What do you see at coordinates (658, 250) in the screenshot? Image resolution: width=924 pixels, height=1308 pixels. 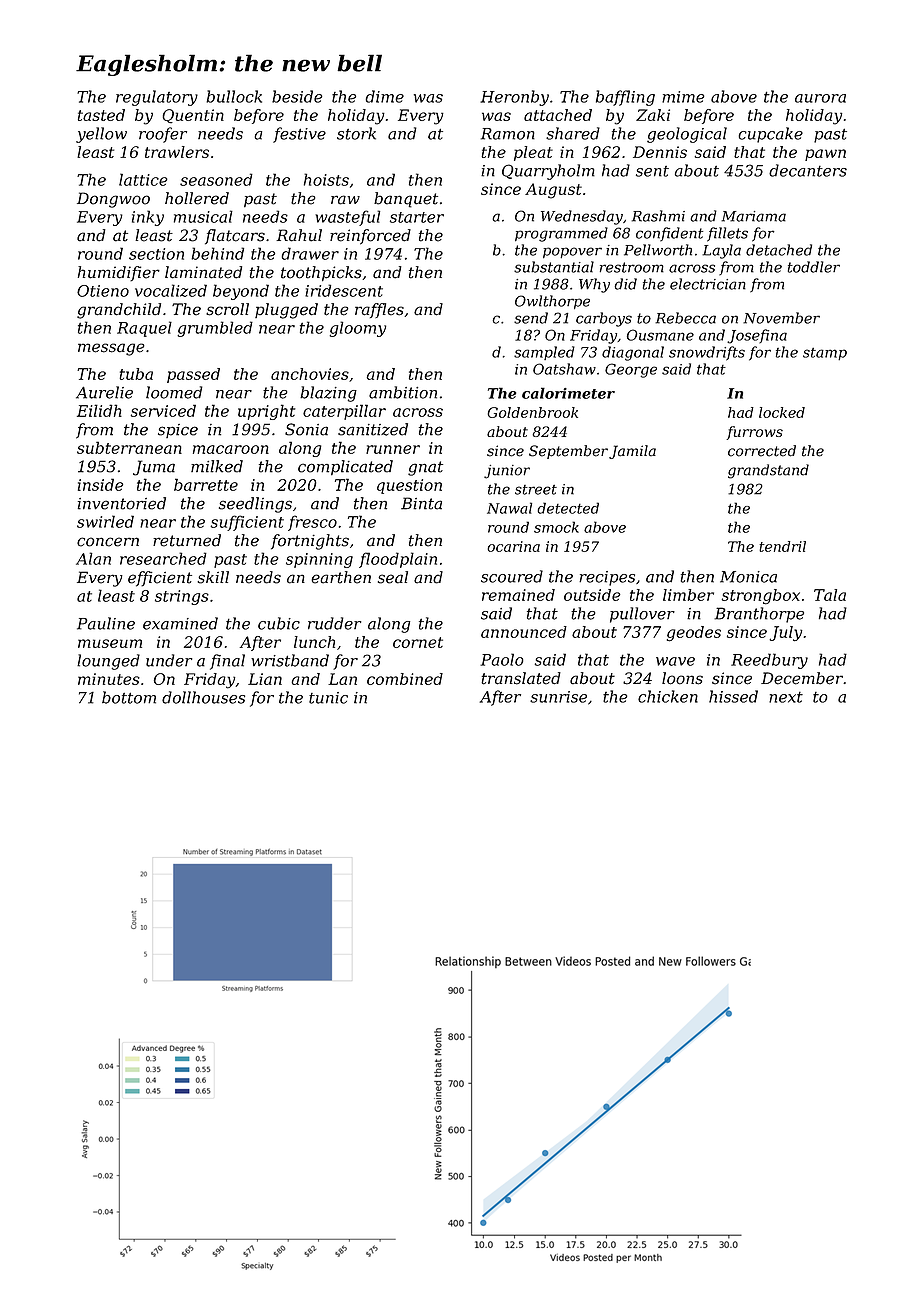 I see `Pellworth` at bounding box center [658, 250].
